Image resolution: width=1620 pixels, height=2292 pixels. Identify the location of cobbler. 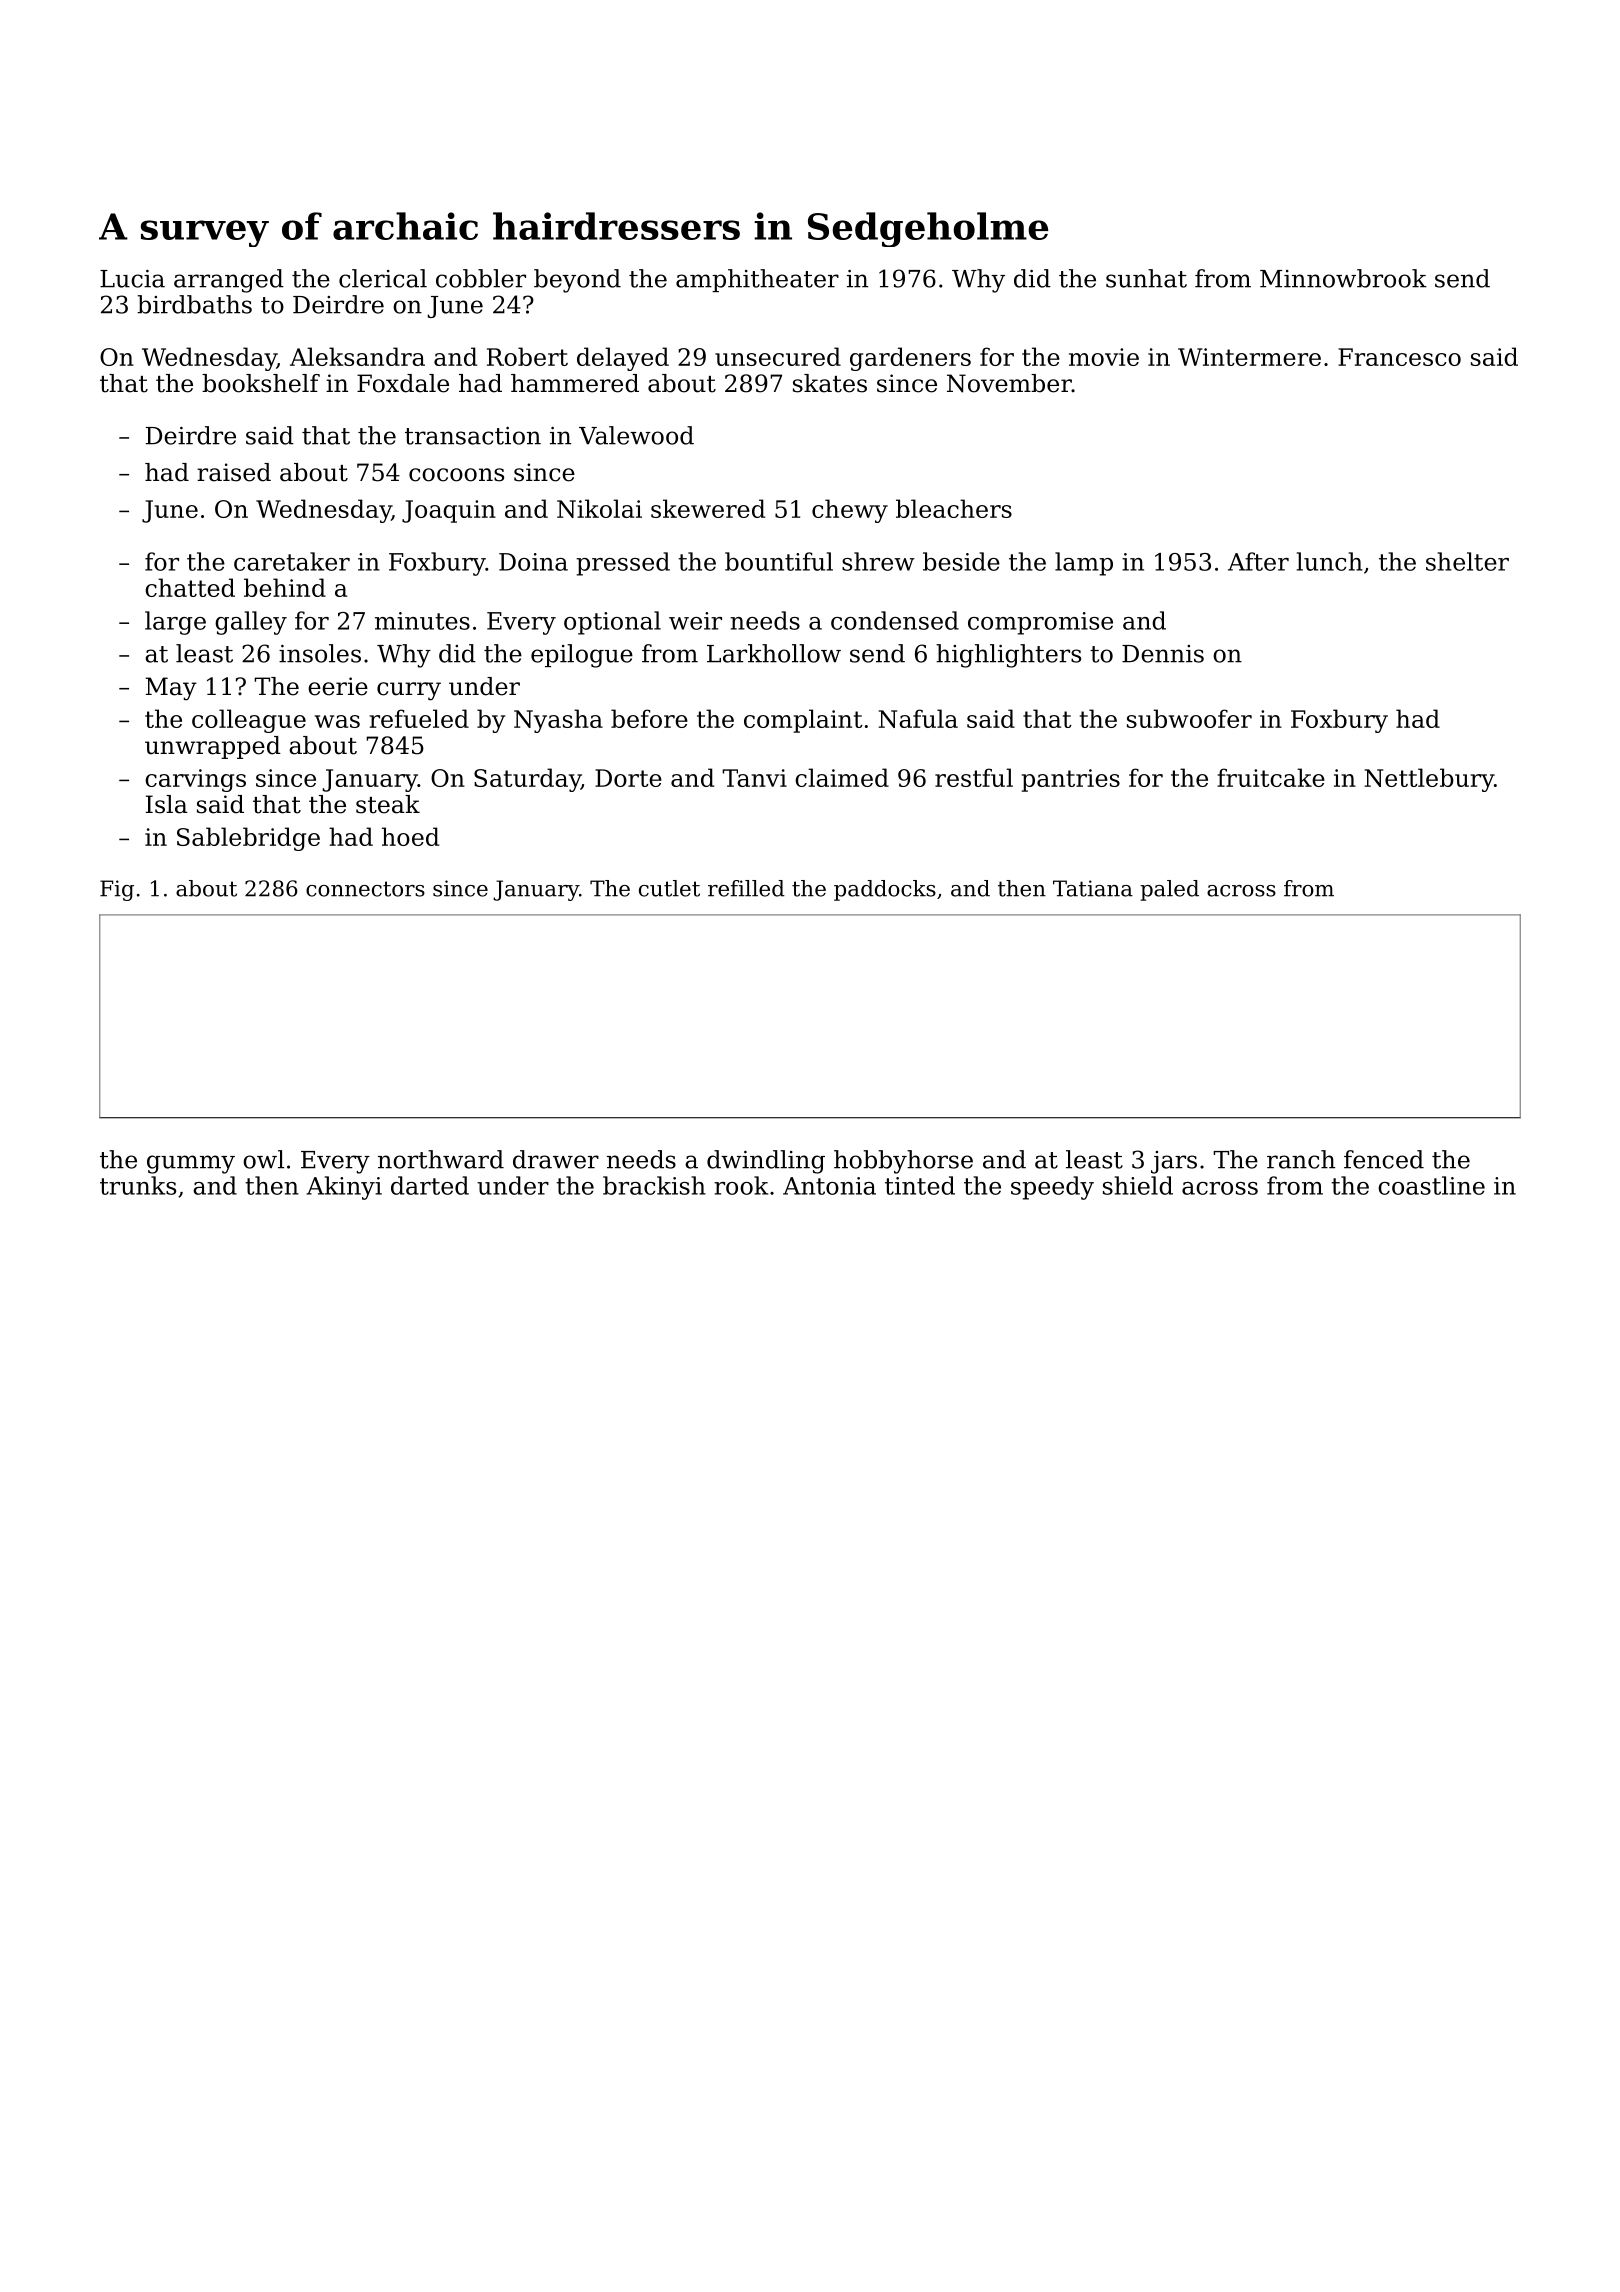
(481, 278).
